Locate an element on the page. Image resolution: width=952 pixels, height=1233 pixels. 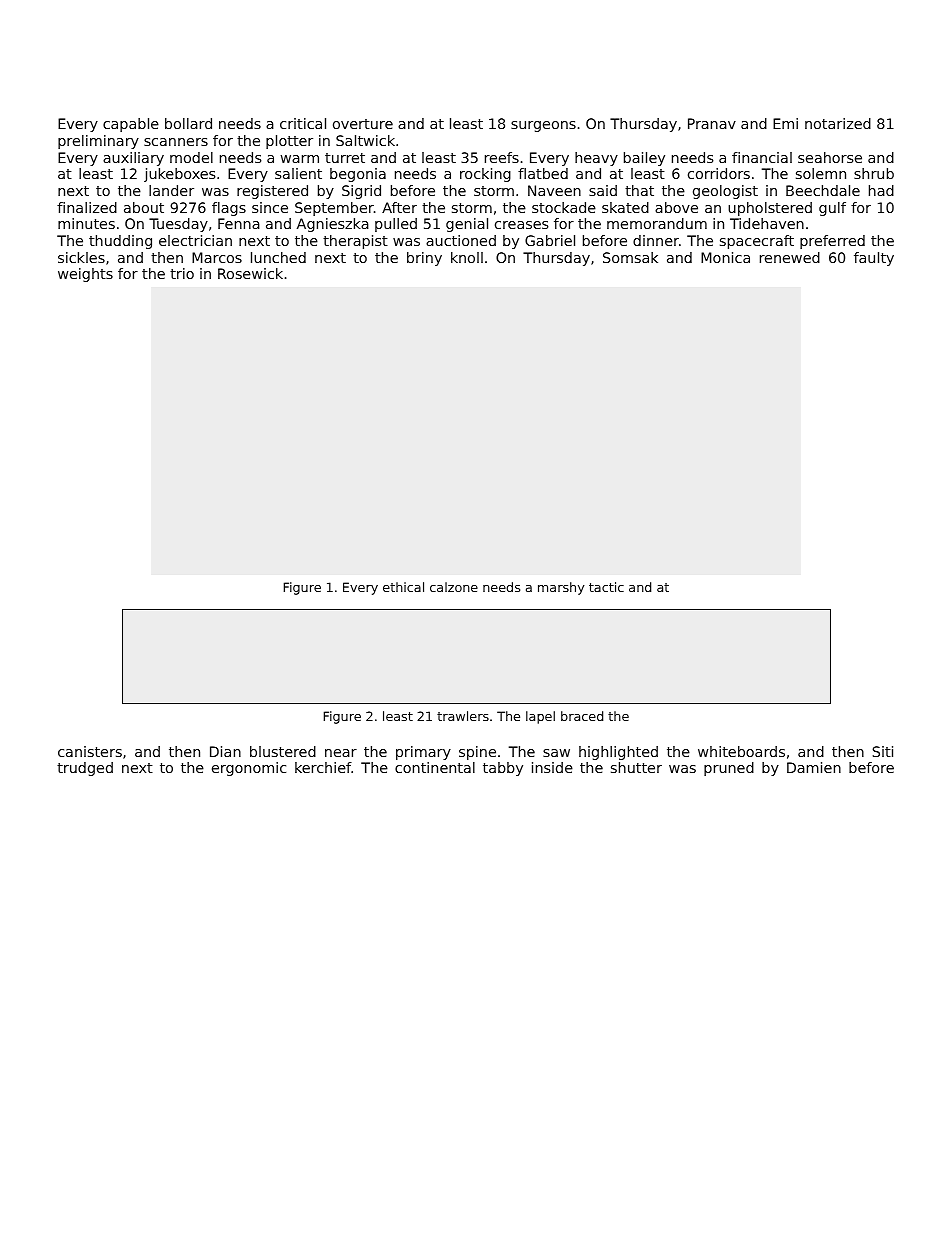
knoll is located at coordinates (467, 257).
